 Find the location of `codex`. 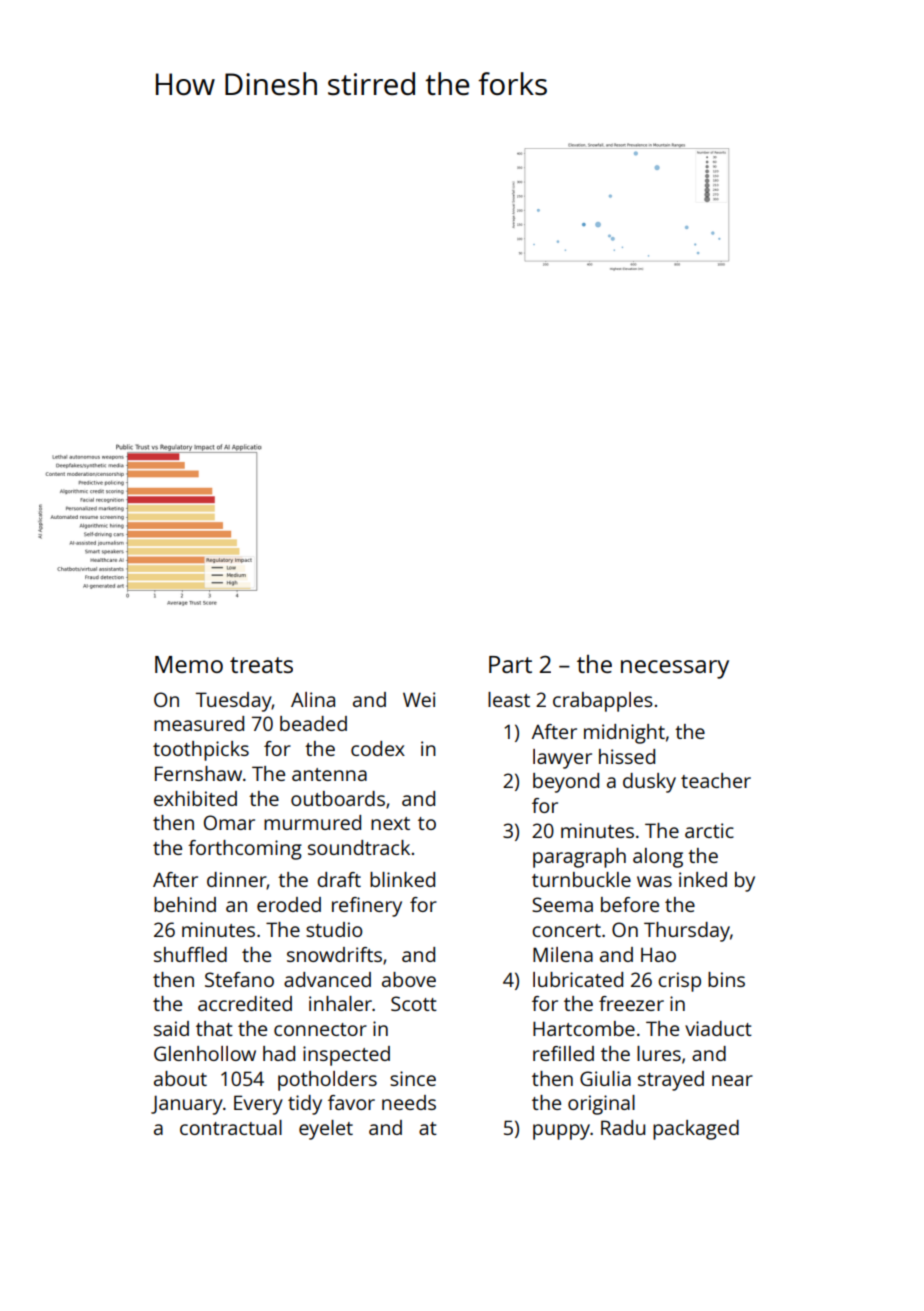

codex is located at coordinates (378, 748).
